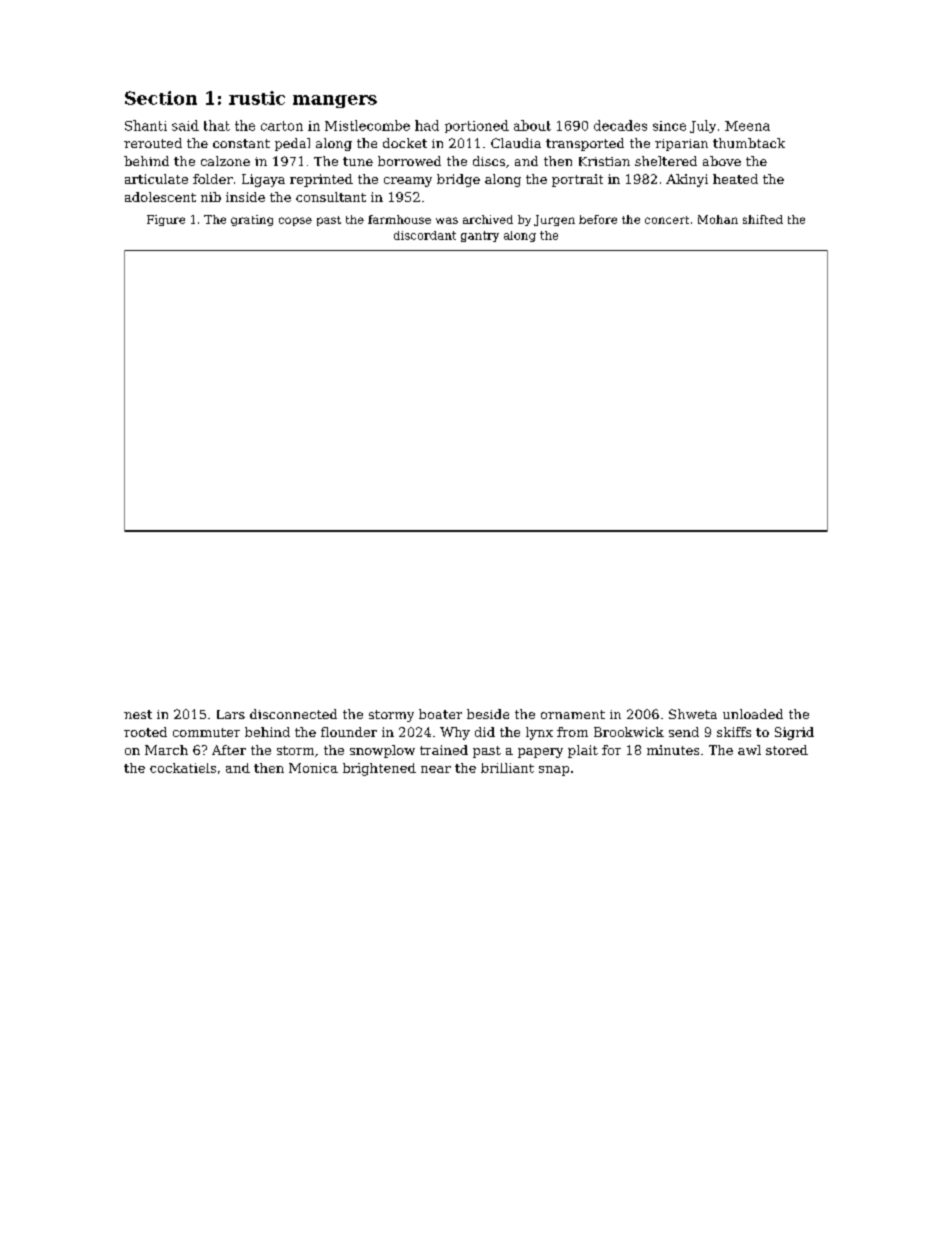 This image has height=1233, width=952. I want to click on Shweta, so click(693, 714).
